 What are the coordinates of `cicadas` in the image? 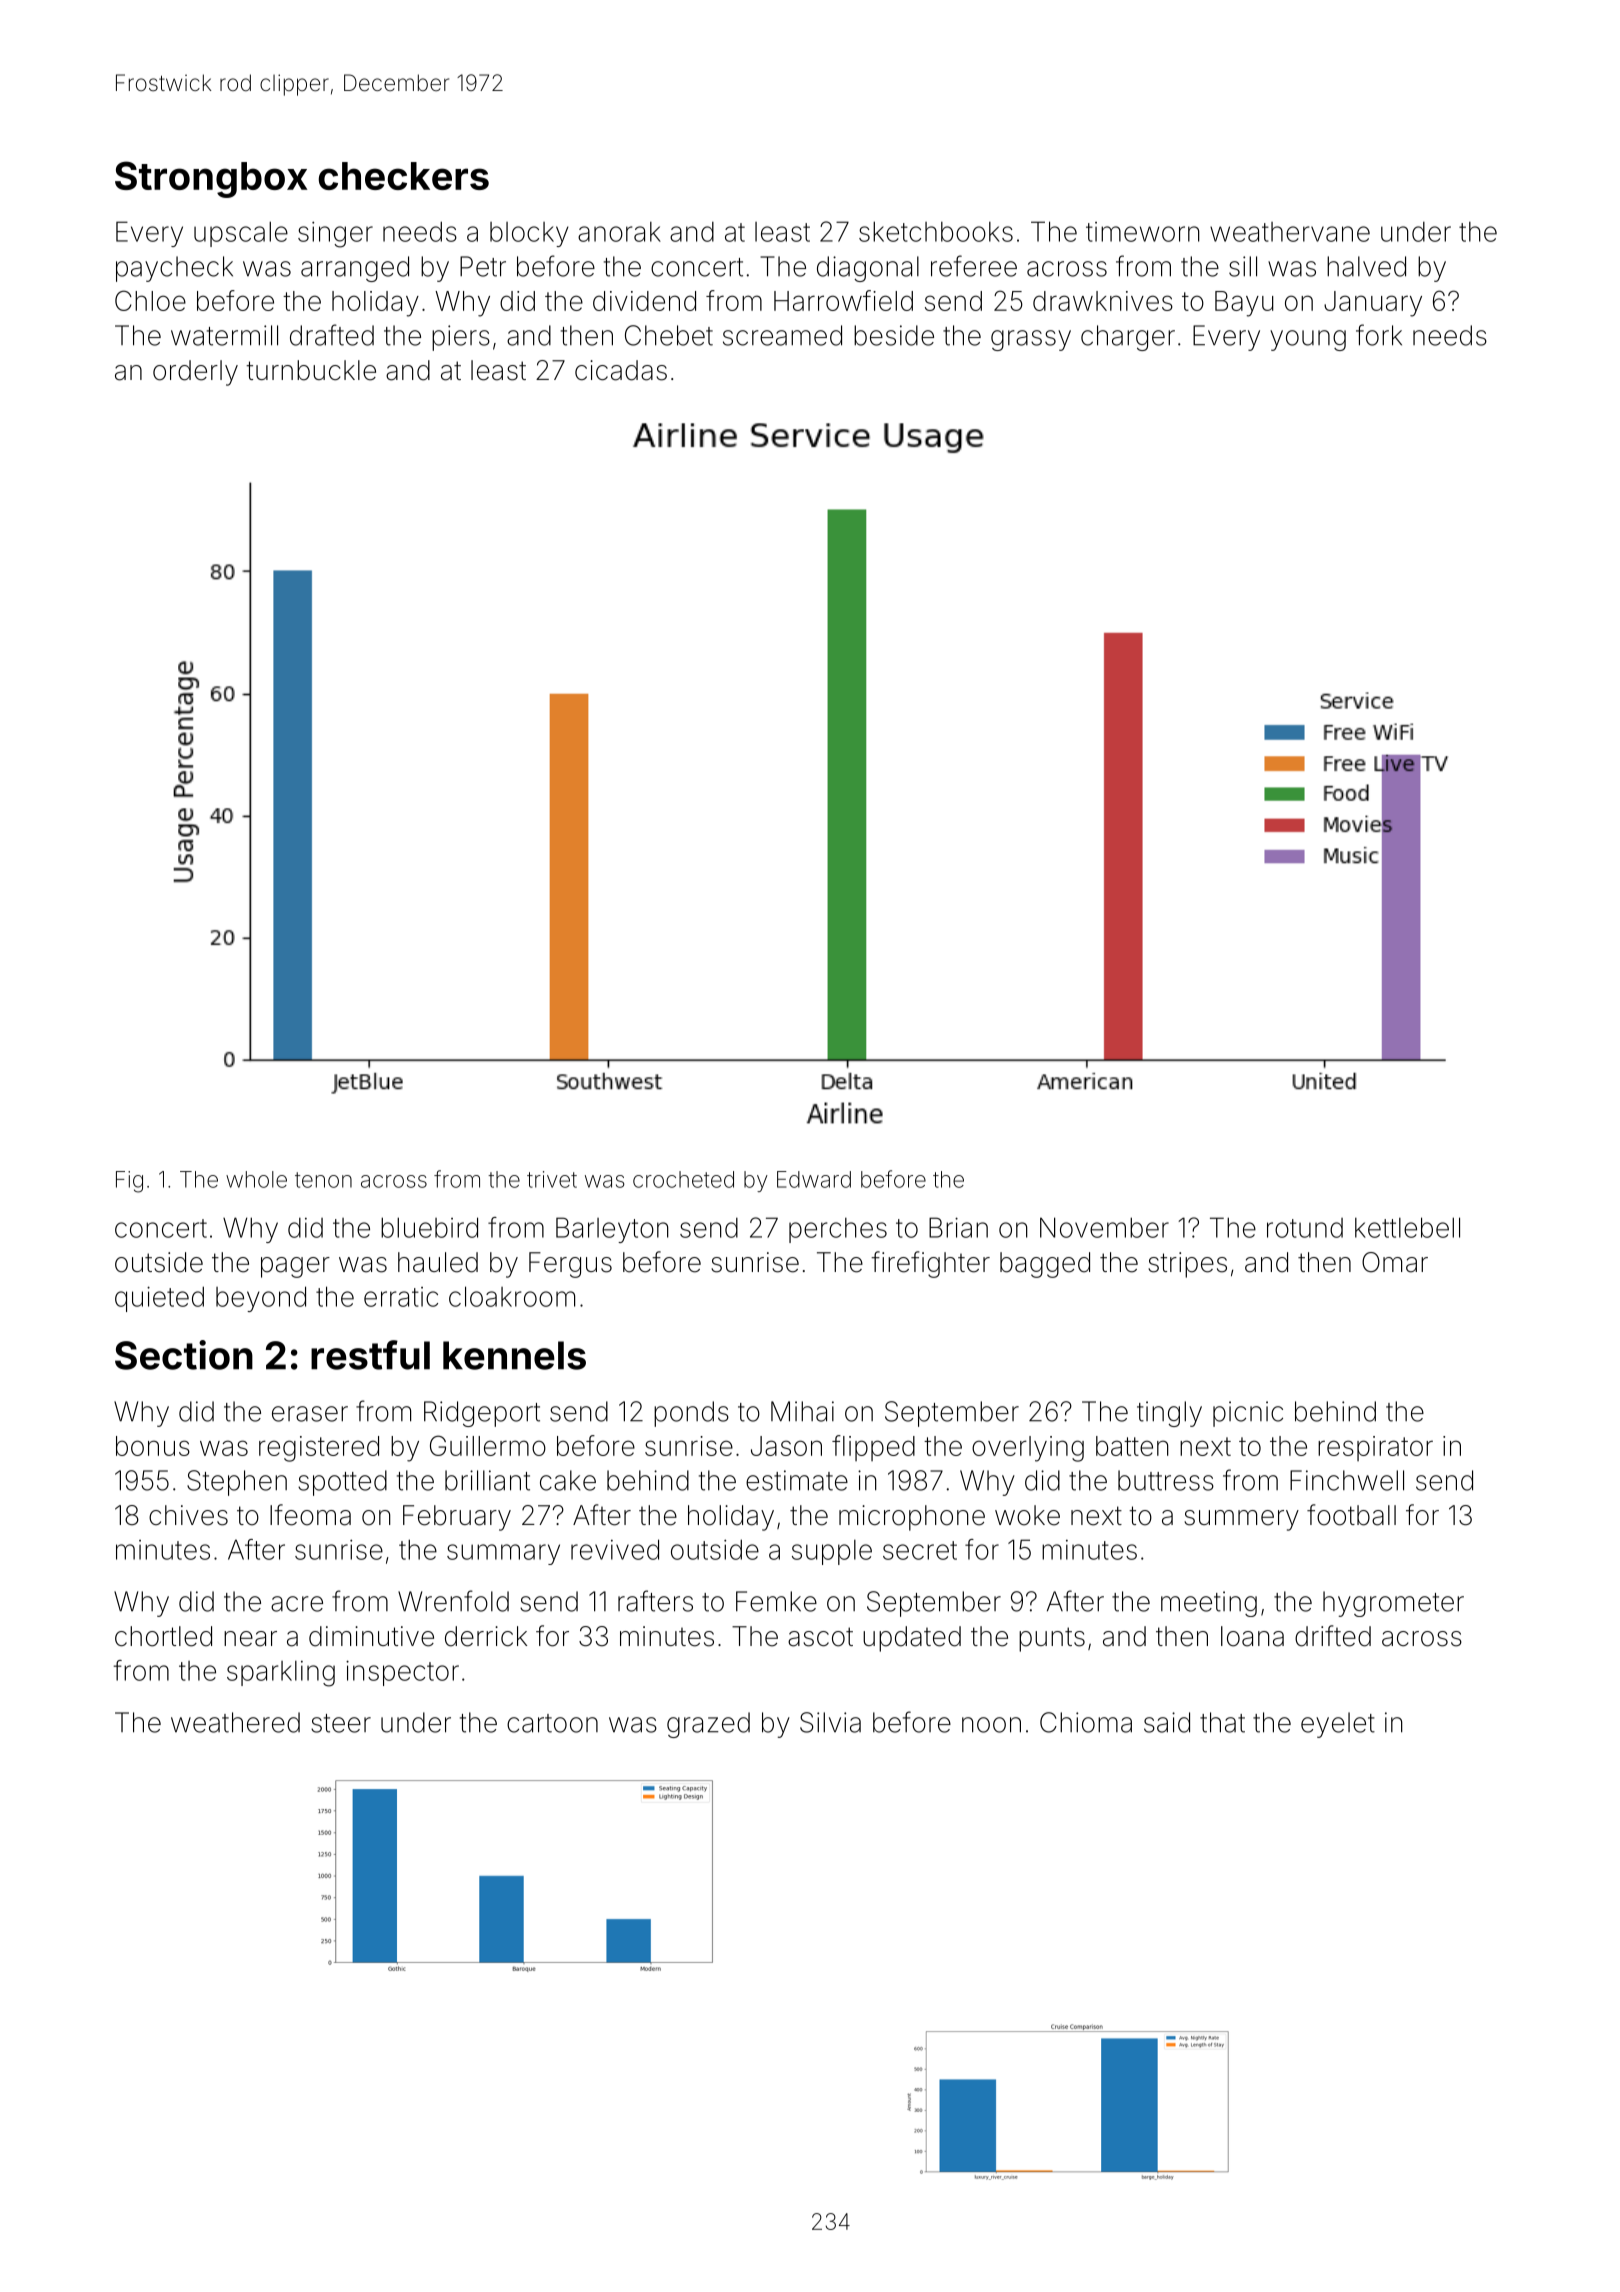 It's located at (621, 370).
